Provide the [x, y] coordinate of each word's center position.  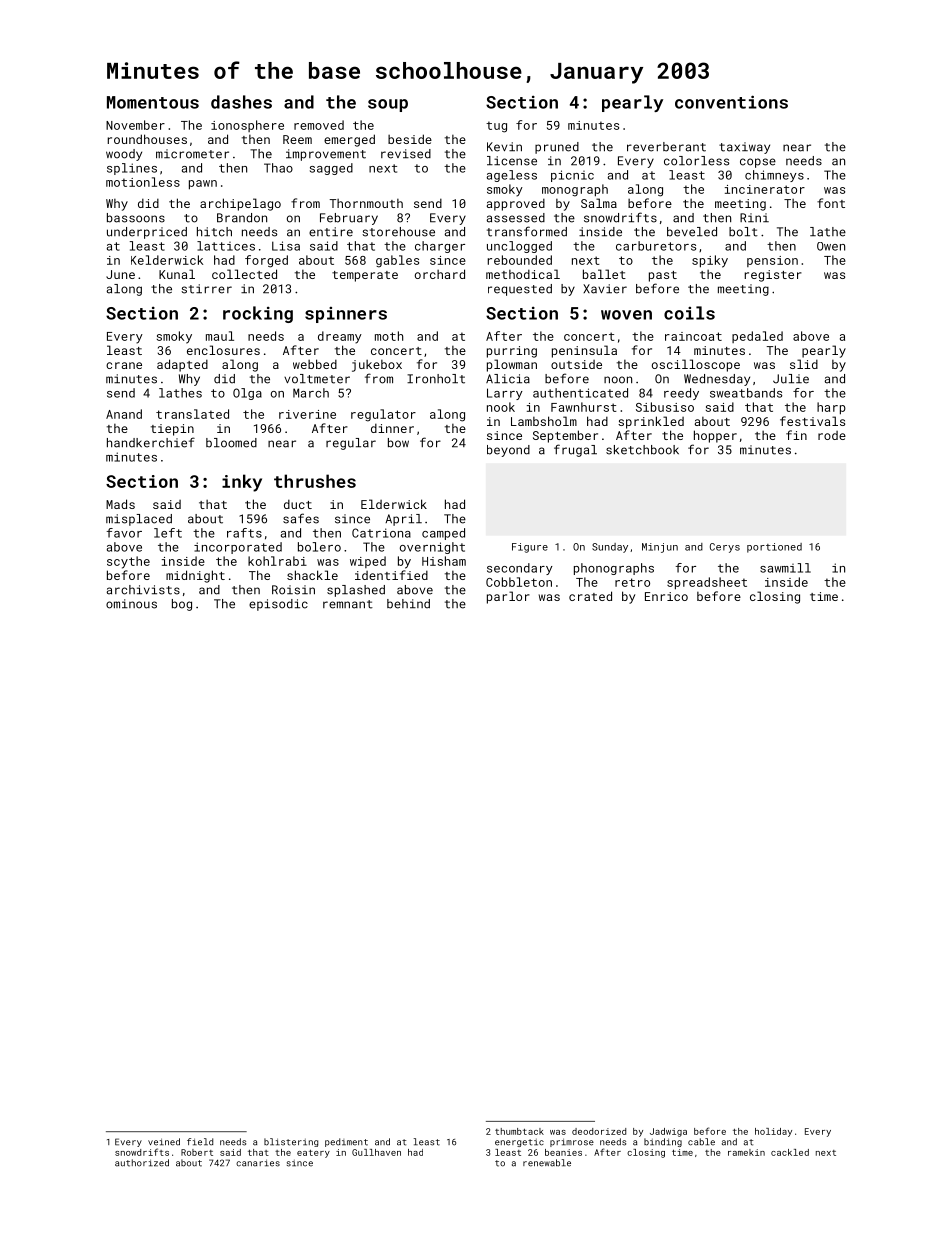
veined [164, 1142]
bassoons [136, 218]
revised [406, 154]
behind [408, 604]
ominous [131, 604]
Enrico [666, 596]
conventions [731, 102]
